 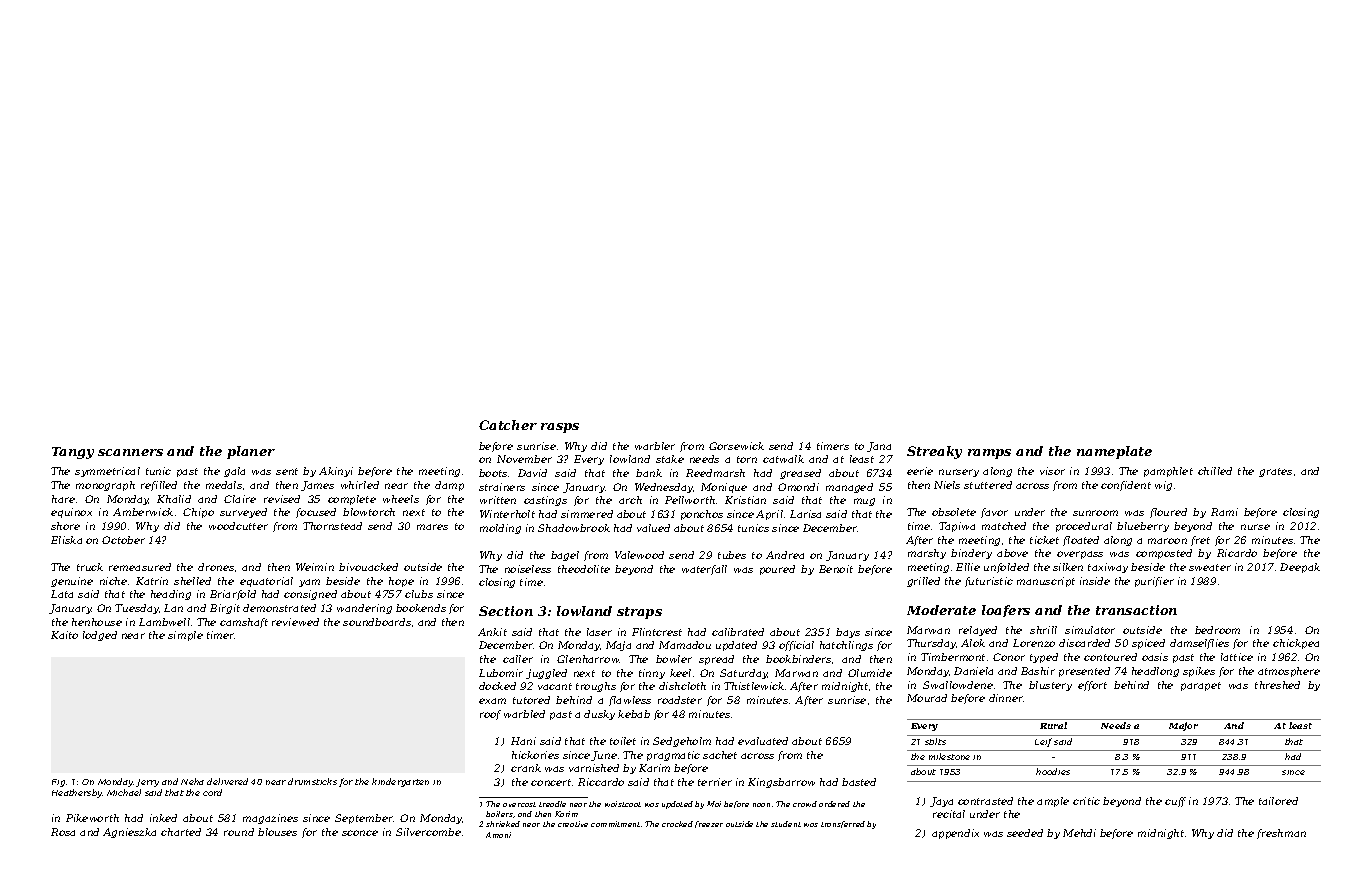 What do you see at coordinates (100, 636) in the image?
I see `lodged` at bounding box center [100, 636].
